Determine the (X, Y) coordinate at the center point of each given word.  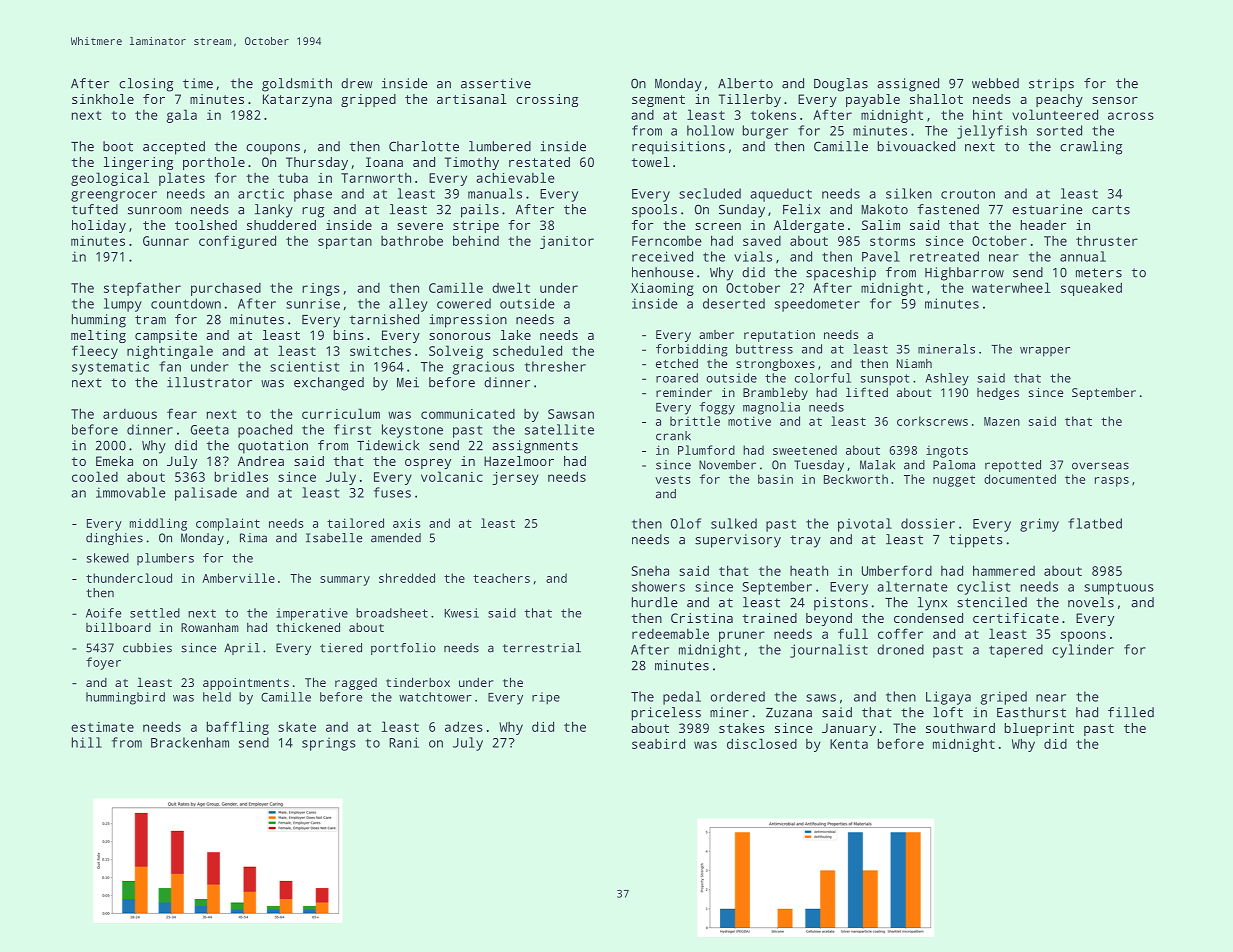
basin (775, 479)
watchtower (435, 697)
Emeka (114, 461)
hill (87, 742)
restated (539, 162)
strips (1051, 85)
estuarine (1047, 209)
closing (146, 85)
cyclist (983, 588)
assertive (496, 83)
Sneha (650, 571)
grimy (1039, 525)
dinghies (114, 539)
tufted (95, 209)
